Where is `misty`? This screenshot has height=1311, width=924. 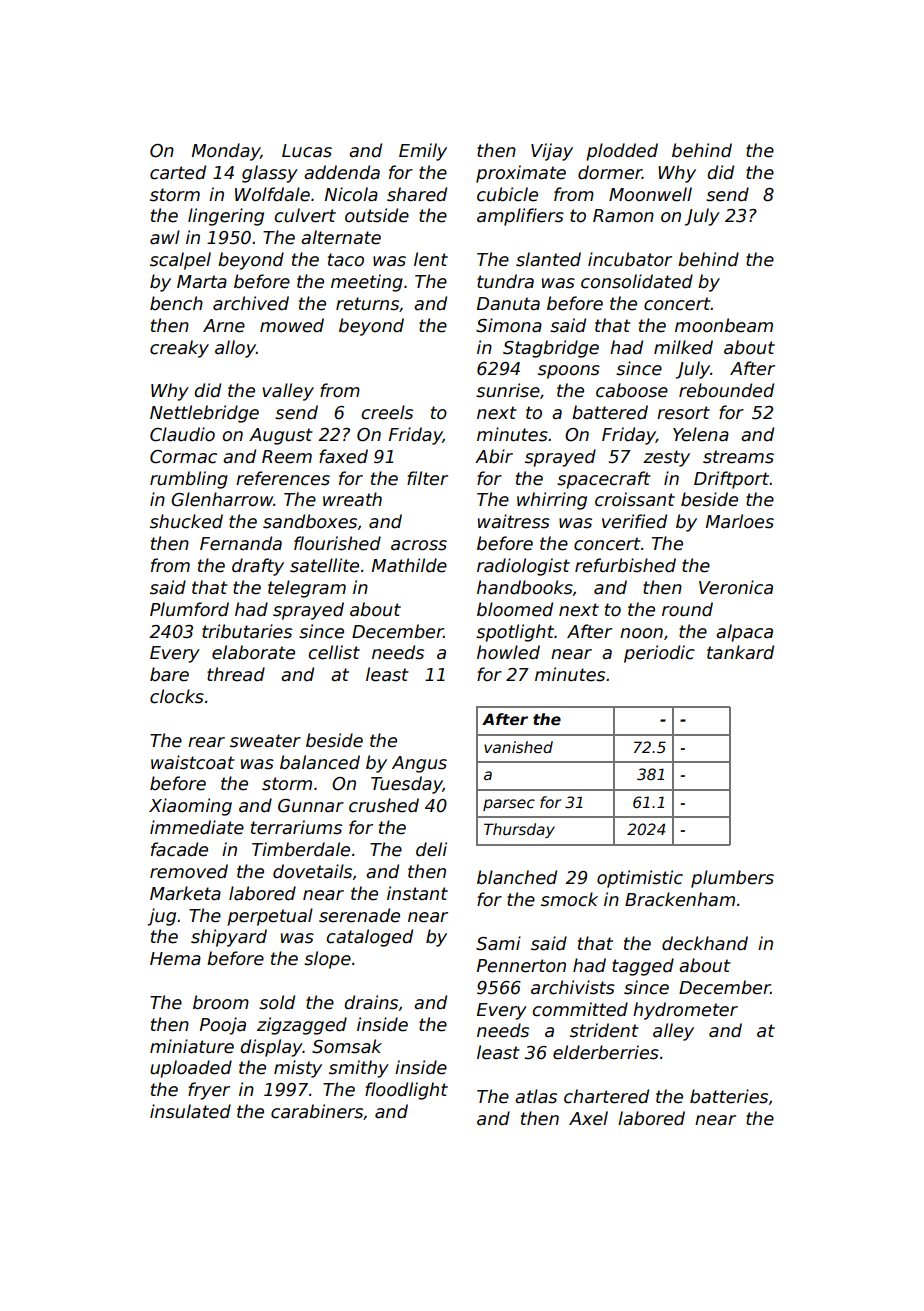 misty is located at coordinates (298, 1069).
